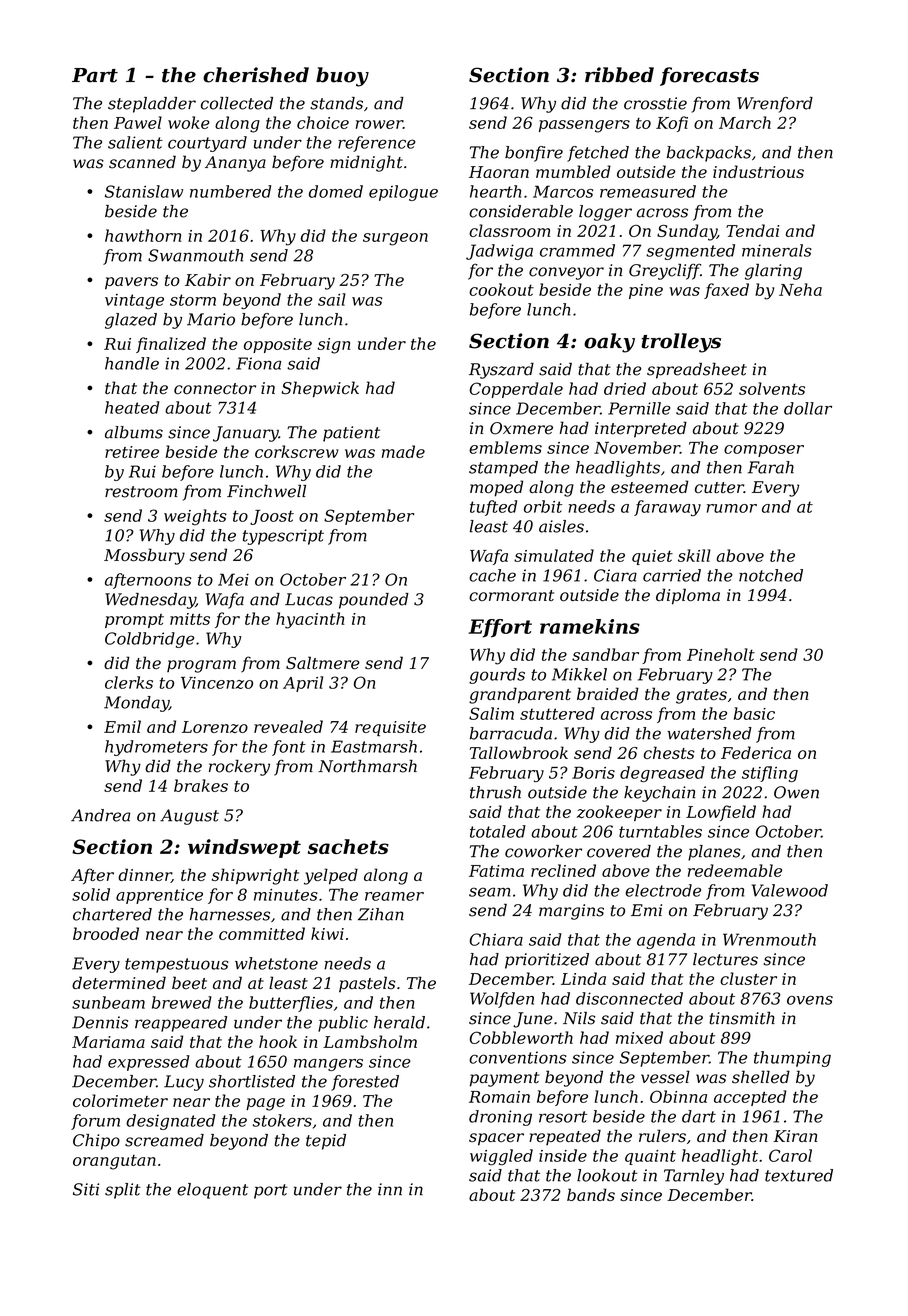  Describe the element at coordinates (501, 1157) in the image. I see `wiggled` at that location.
